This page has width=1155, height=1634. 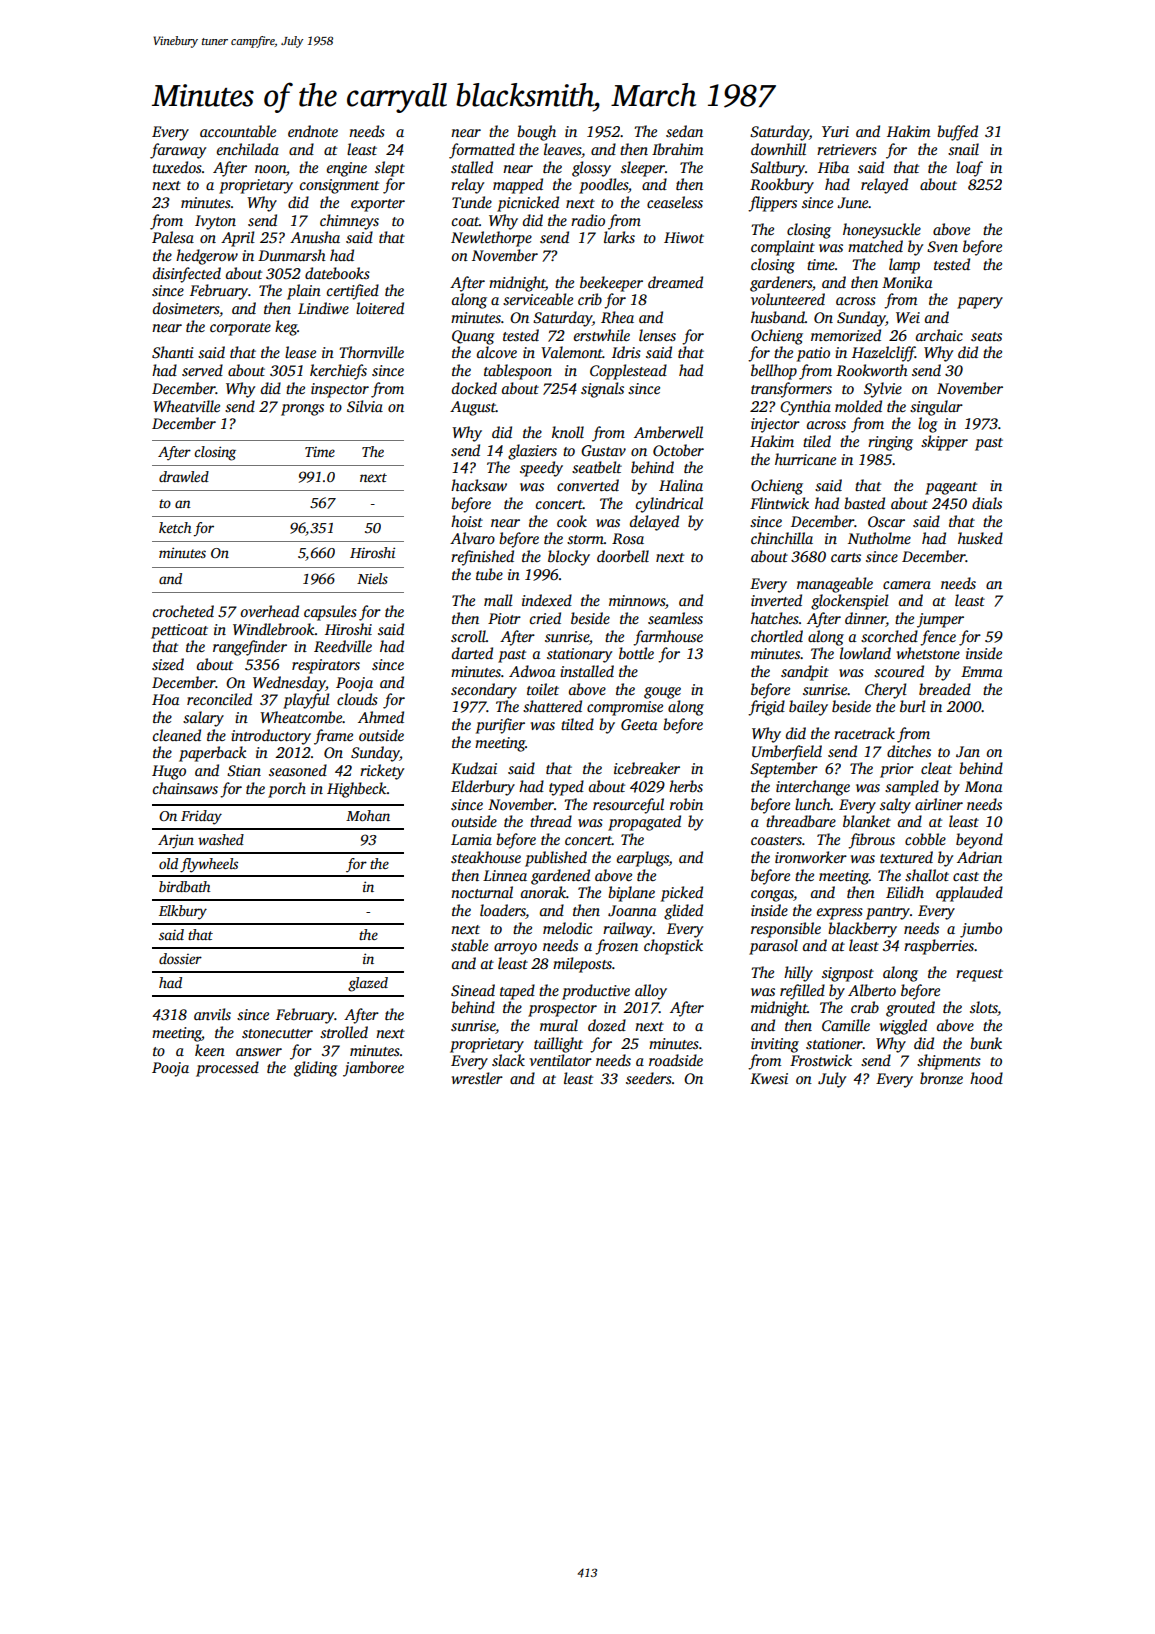 I want to click on shallot, so click(x=927, y=875).
